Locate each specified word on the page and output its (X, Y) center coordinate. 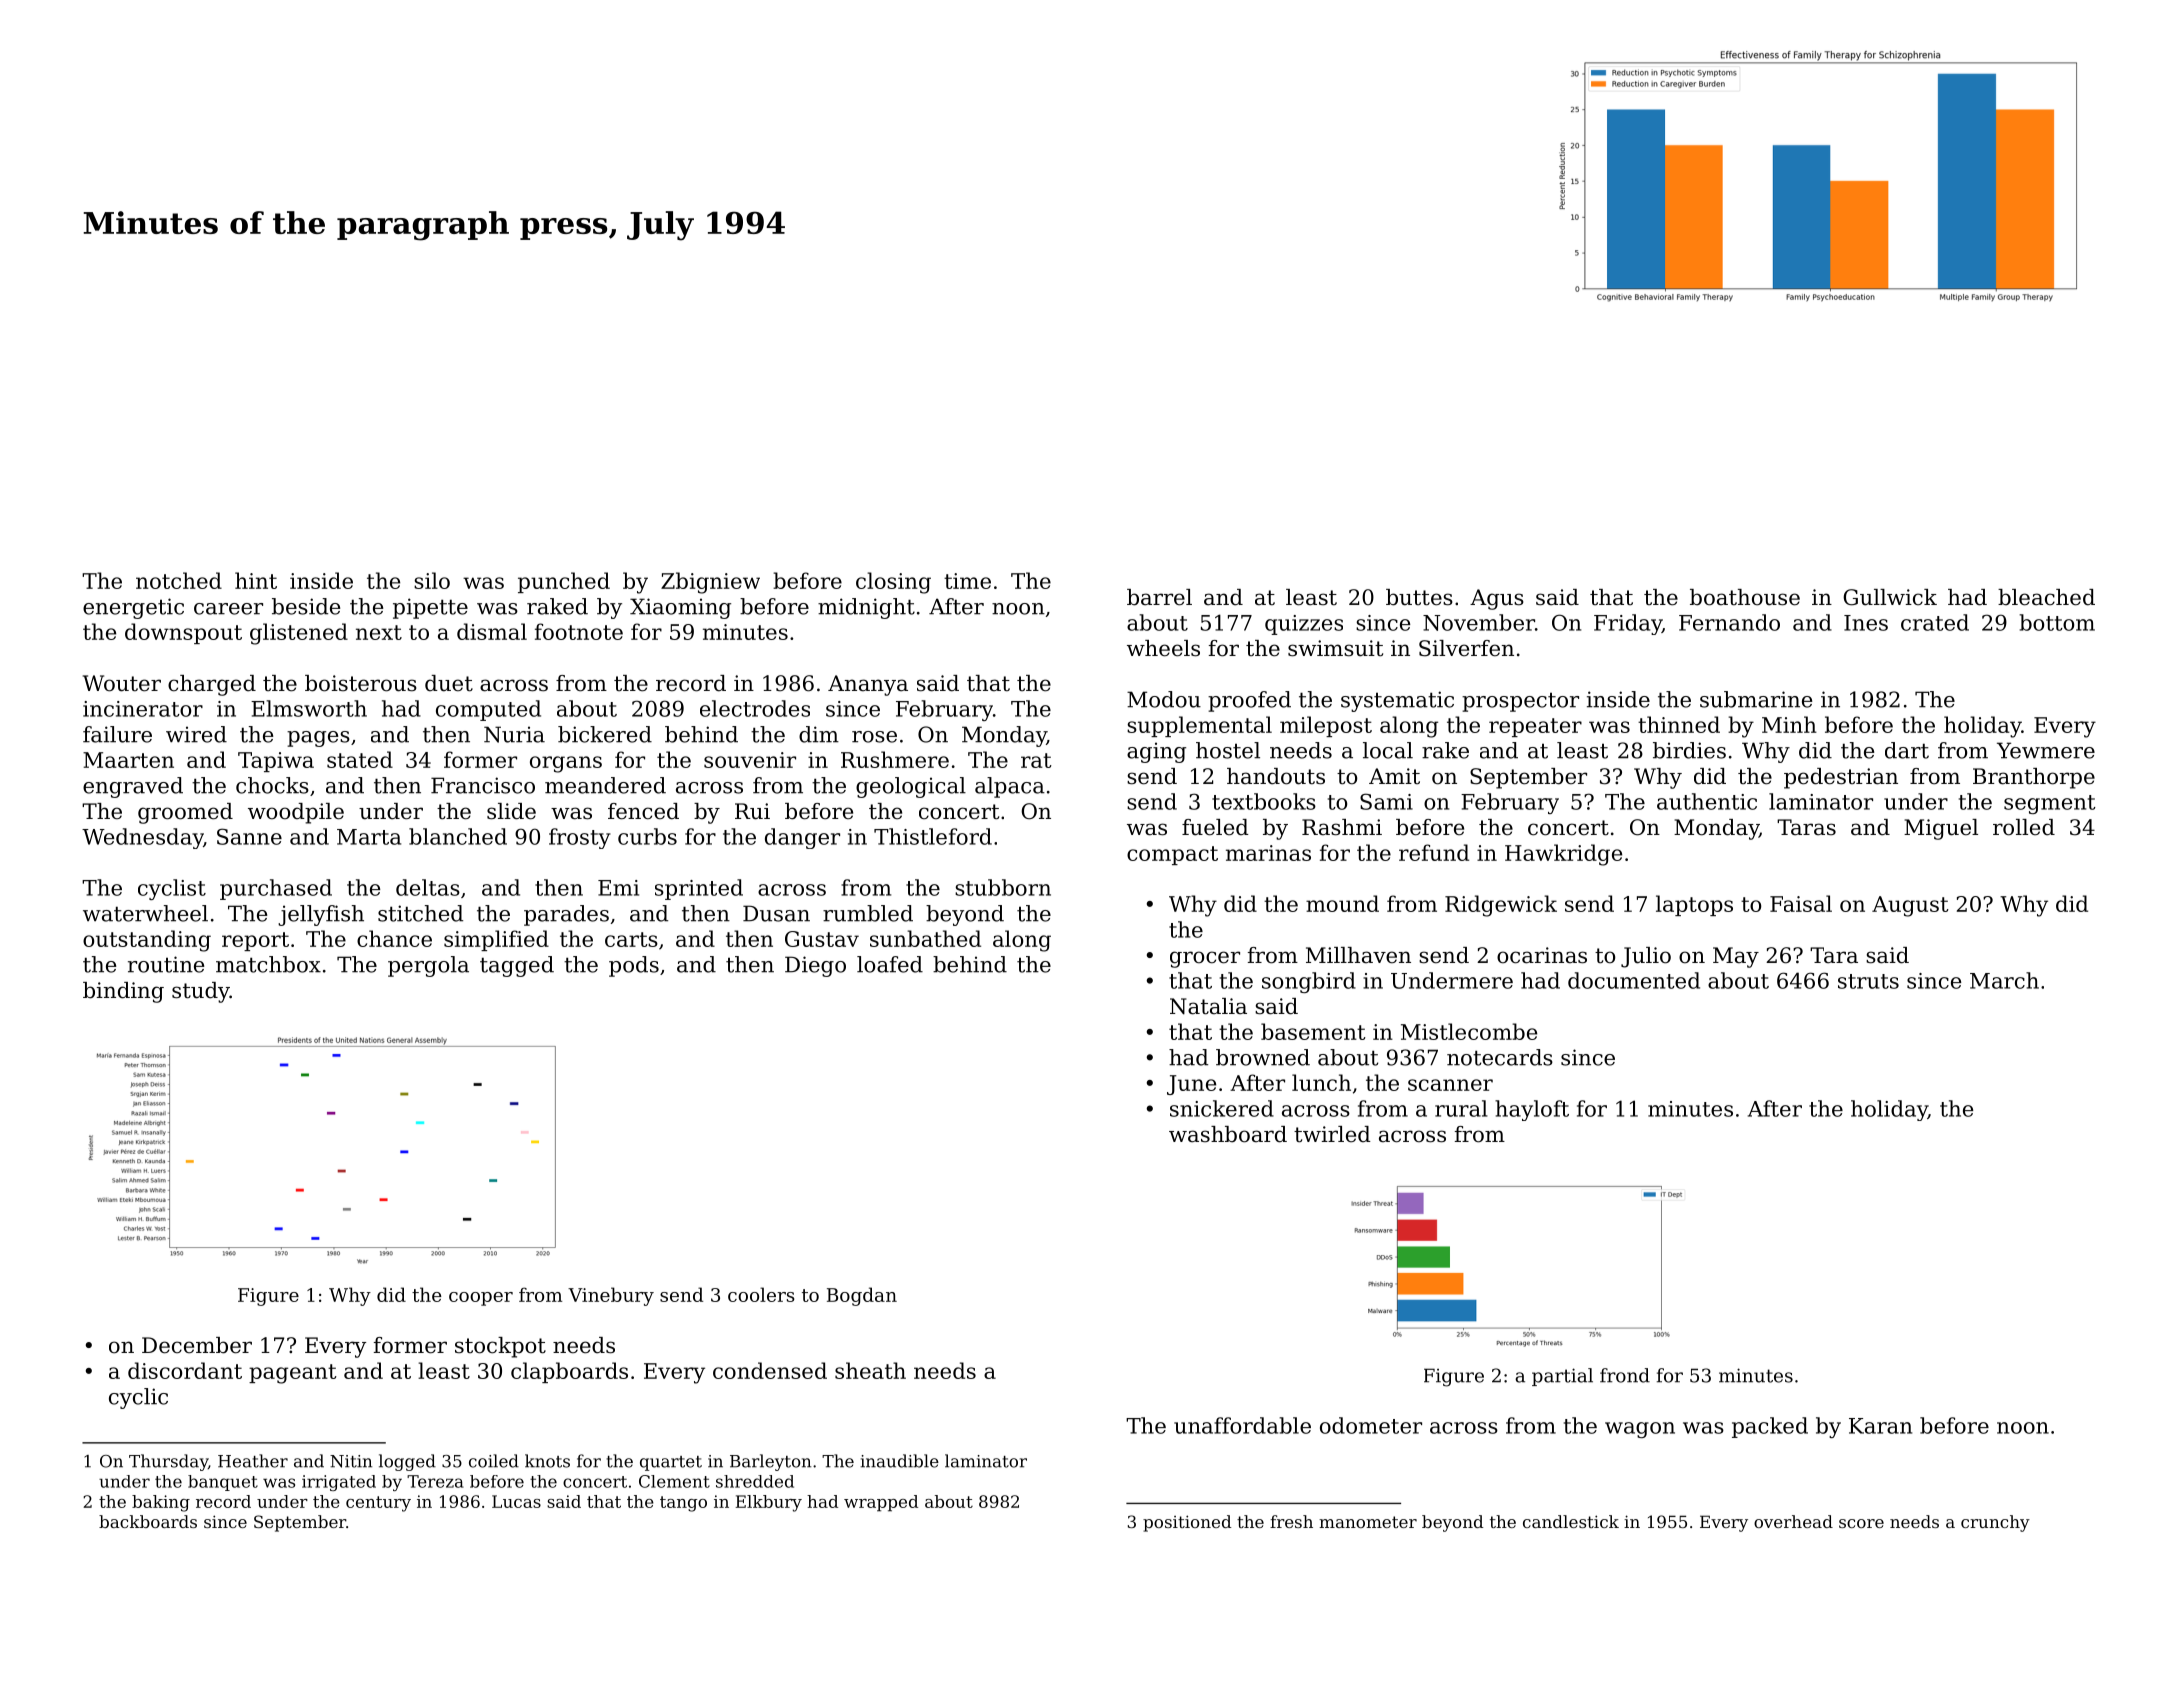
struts (1868, 981)
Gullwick (1890, 597)
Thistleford (933, 836)
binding (123, 992)
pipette (430, 608)
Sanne (249, 836)
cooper (481, 1299)
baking (161, 1503)
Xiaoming (680, 608)
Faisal (1801, 903)
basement (1313, 1031)
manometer (1368, 1522)
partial (1562, 1377)
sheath (870, 1370)
